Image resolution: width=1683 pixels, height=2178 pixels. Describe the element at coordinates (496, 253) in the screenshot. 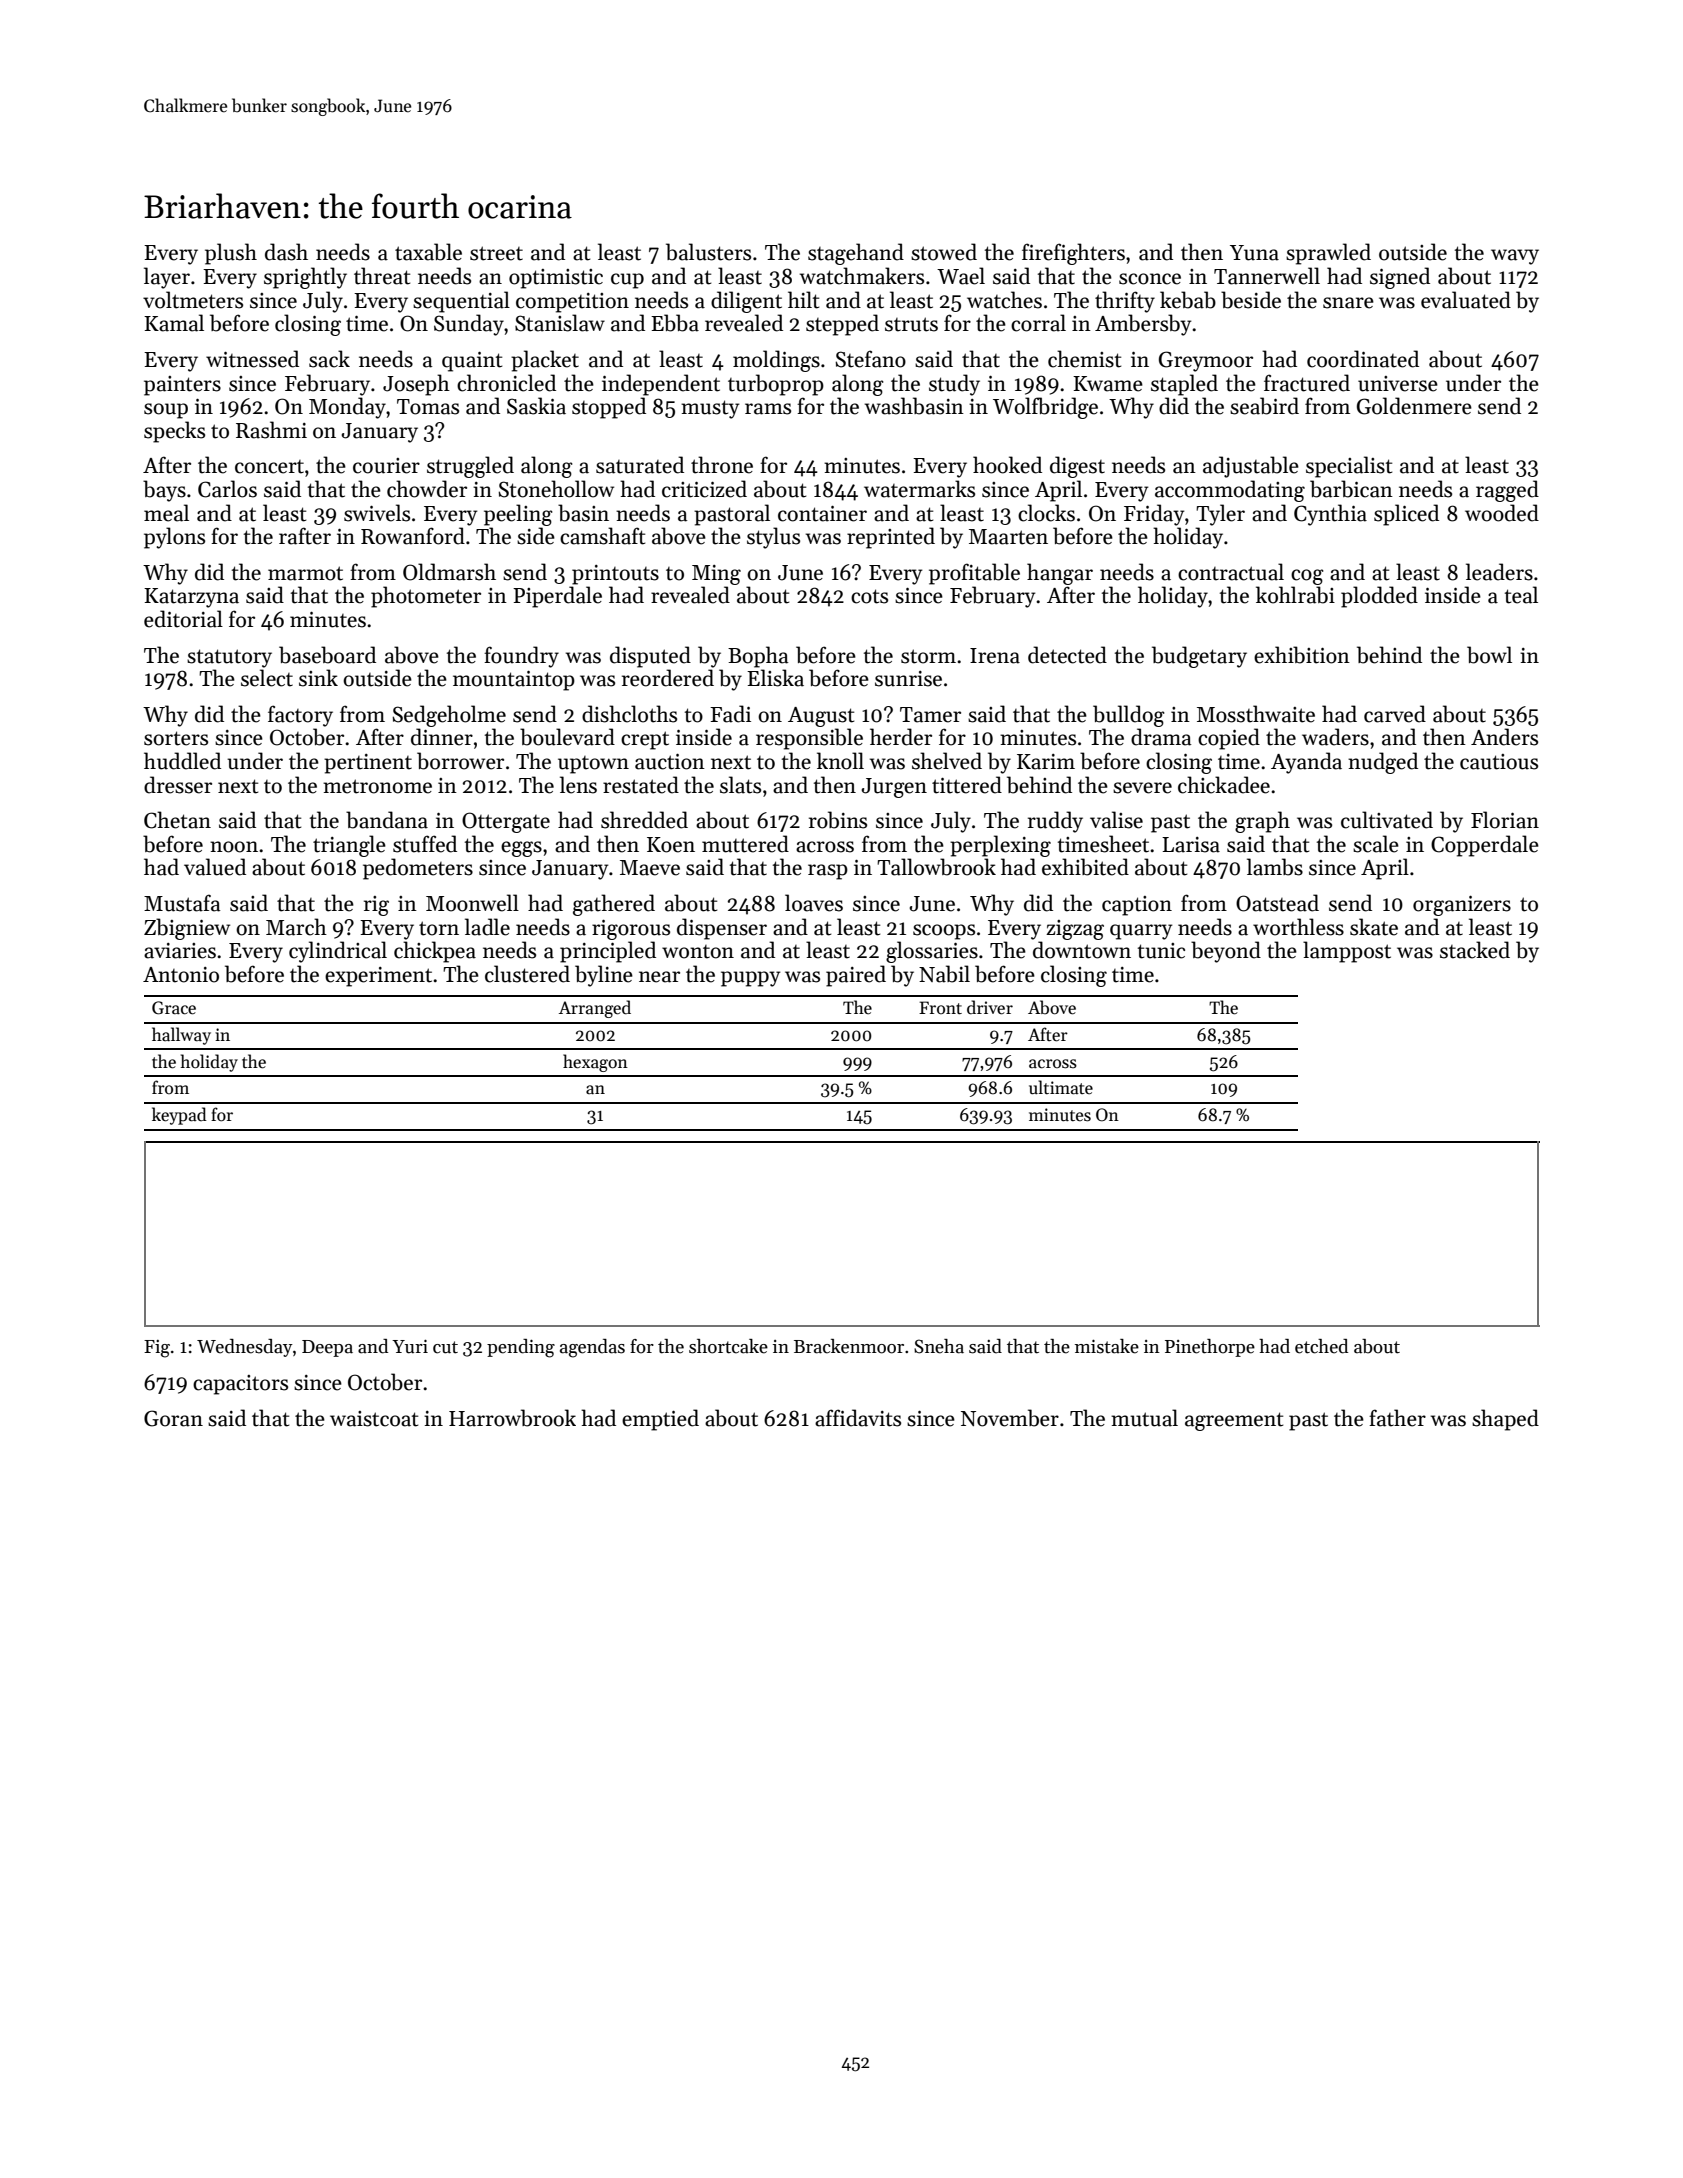

I see `street` at that location.
